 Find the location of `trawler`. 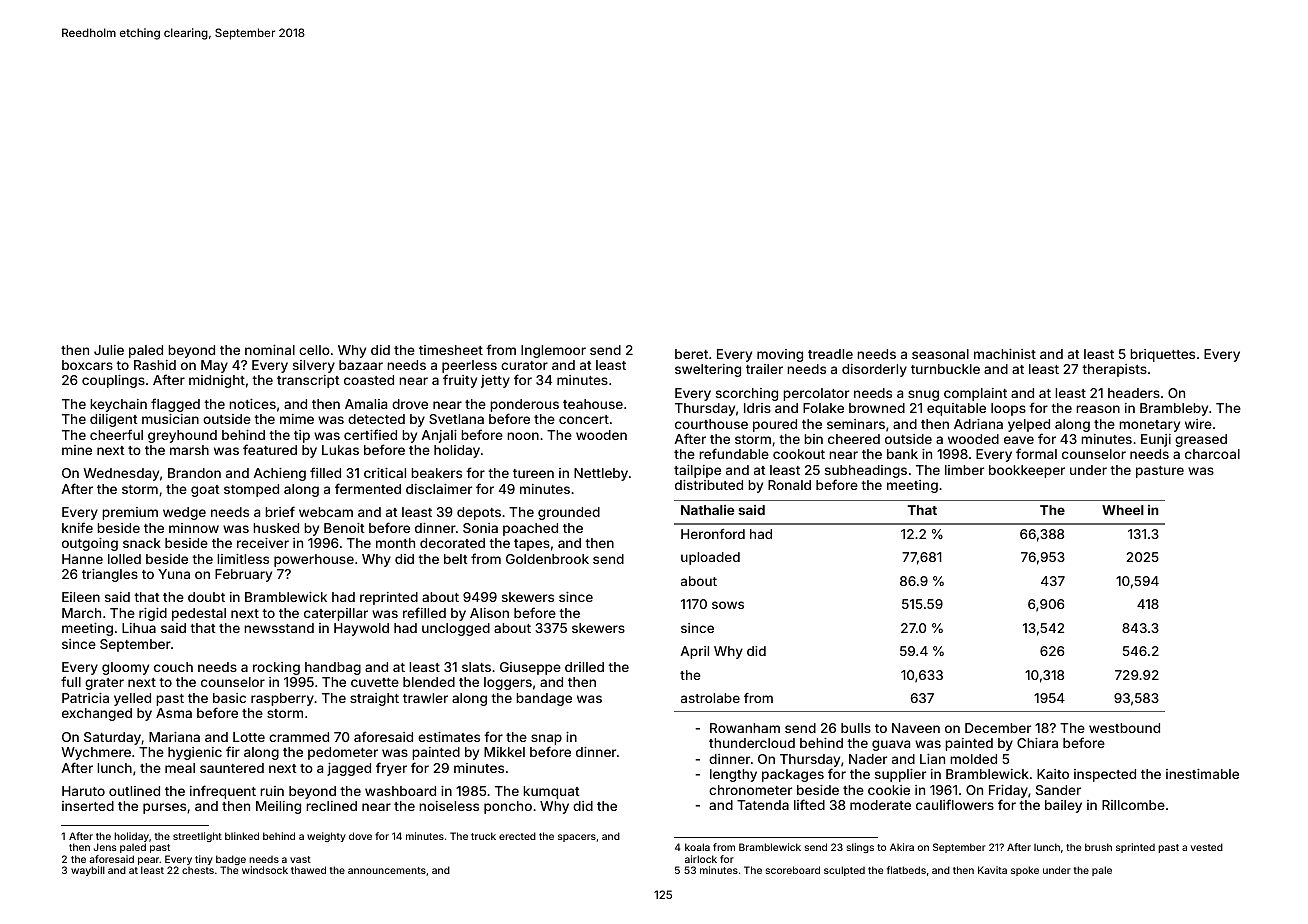

trawler is located at coordinates (425, 698).
